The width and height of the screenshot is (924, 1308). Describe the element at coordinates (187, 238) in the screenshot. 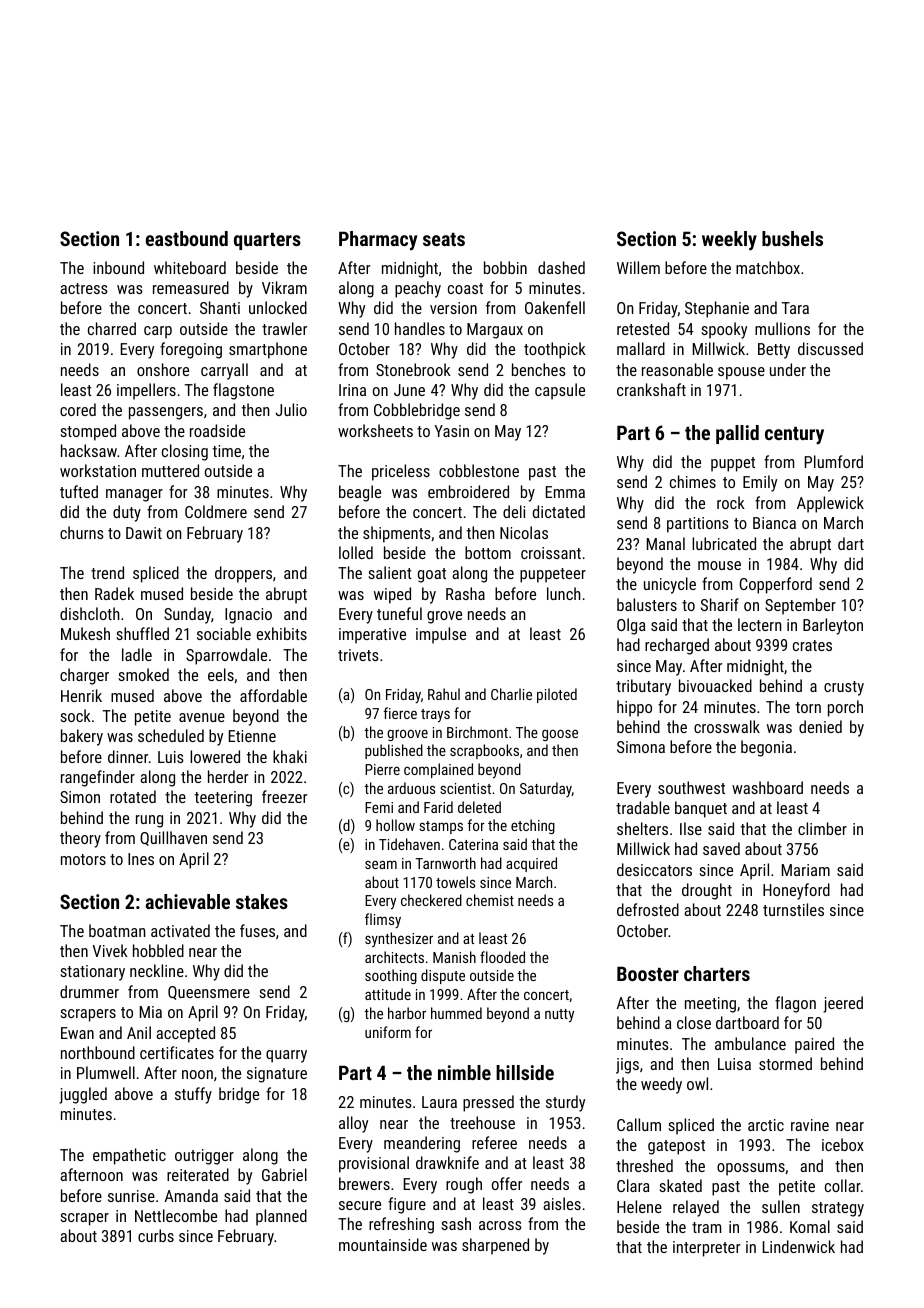

I see `eastbound` at that location.
